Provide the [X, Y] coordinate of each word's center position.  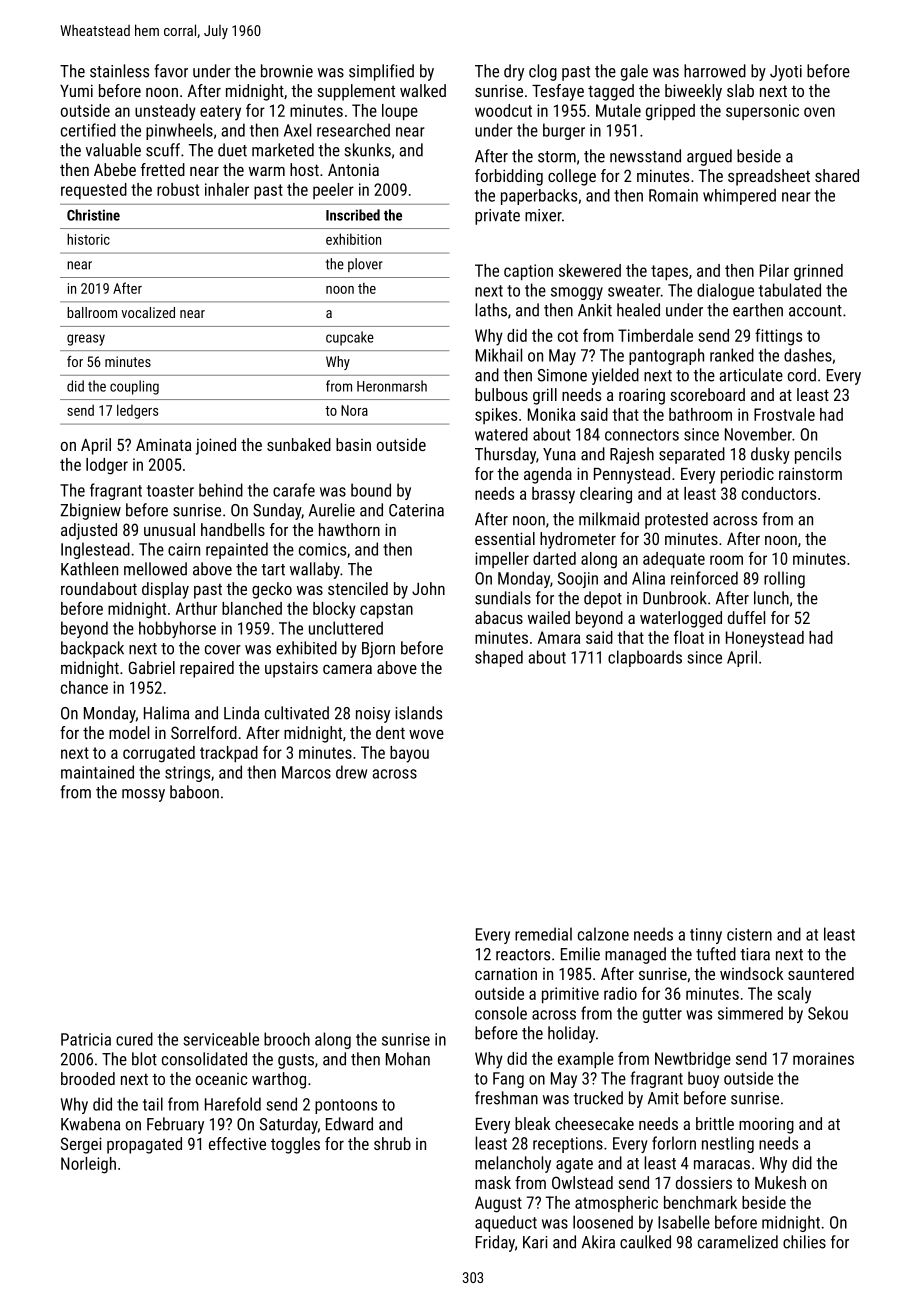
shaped [499, 658]
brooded [88, 1078]
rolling [784, 579]
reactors [523, 955]
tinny [706, 936]
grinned [818, 272]
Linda [241, 713]
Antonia [353, 169]
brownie [287, 71]
